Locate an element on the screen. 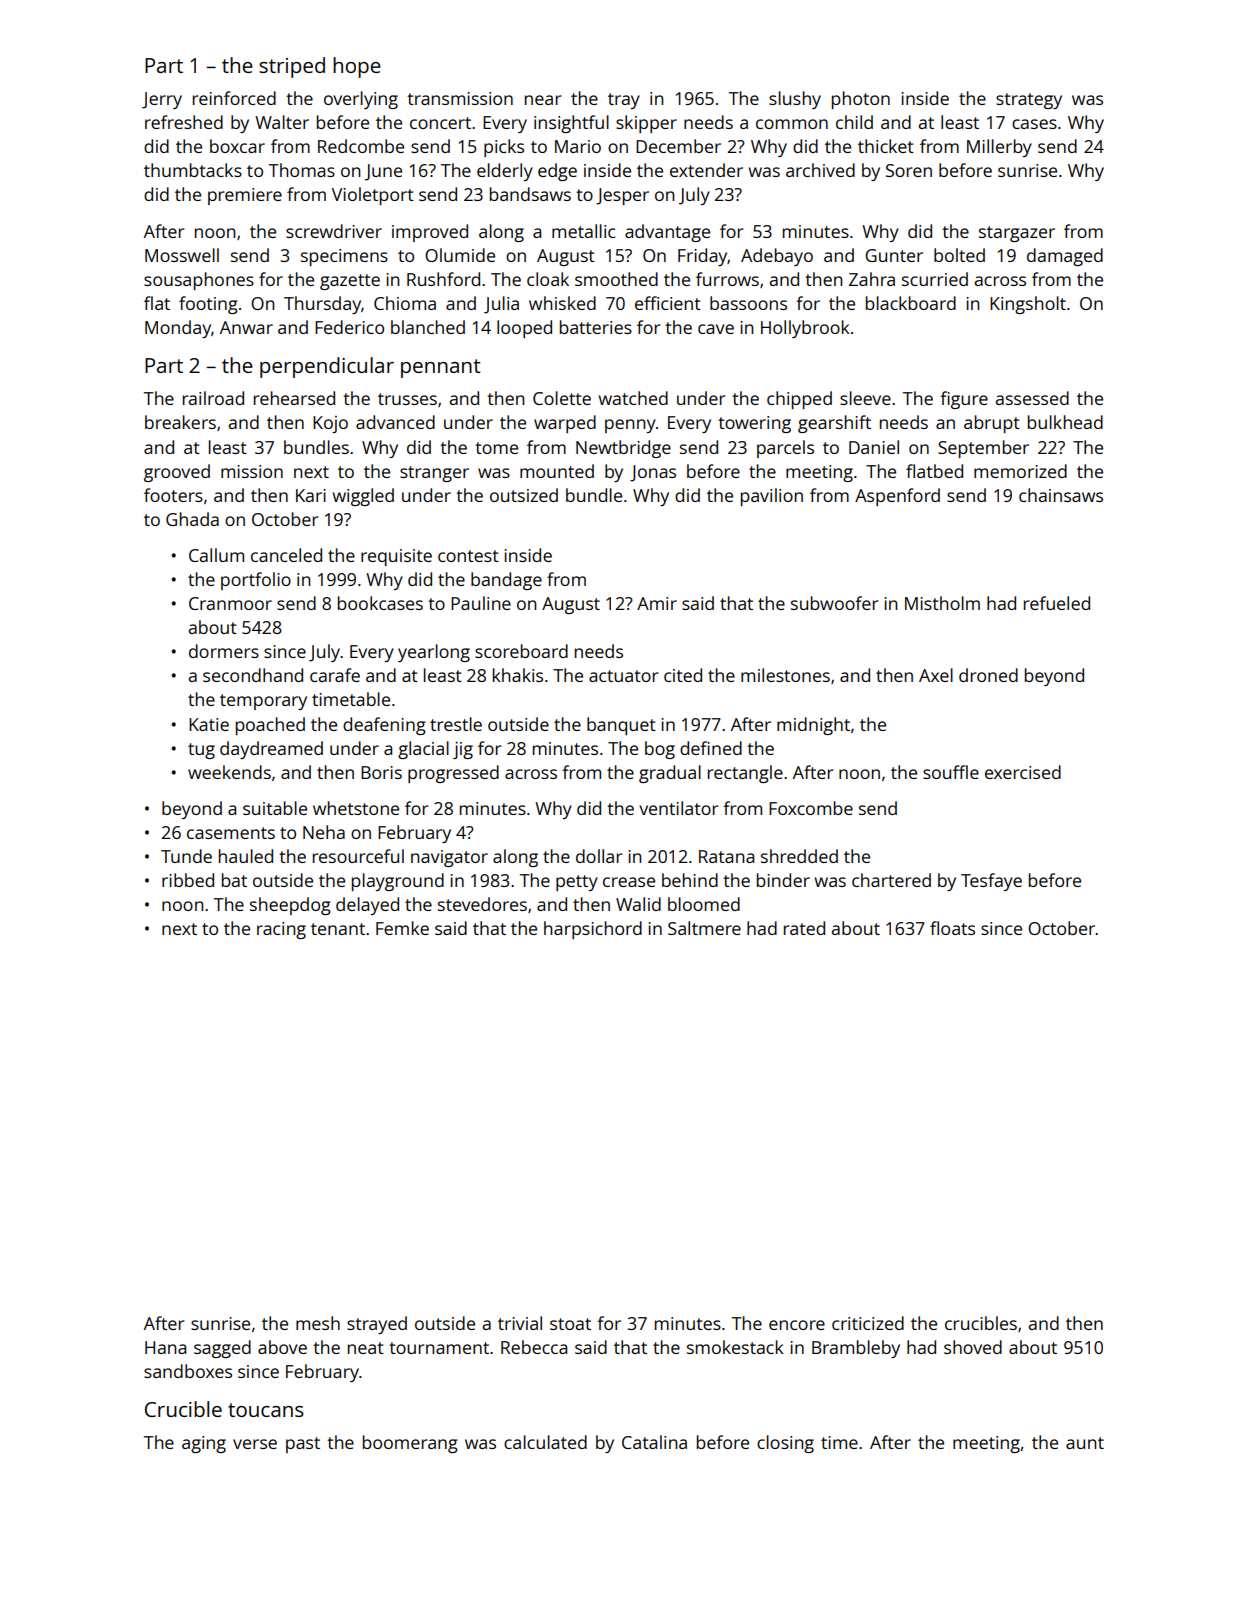 The width and height of the screenshot is (1248, 1615). Jerry is located at coordinates (162, 100).
